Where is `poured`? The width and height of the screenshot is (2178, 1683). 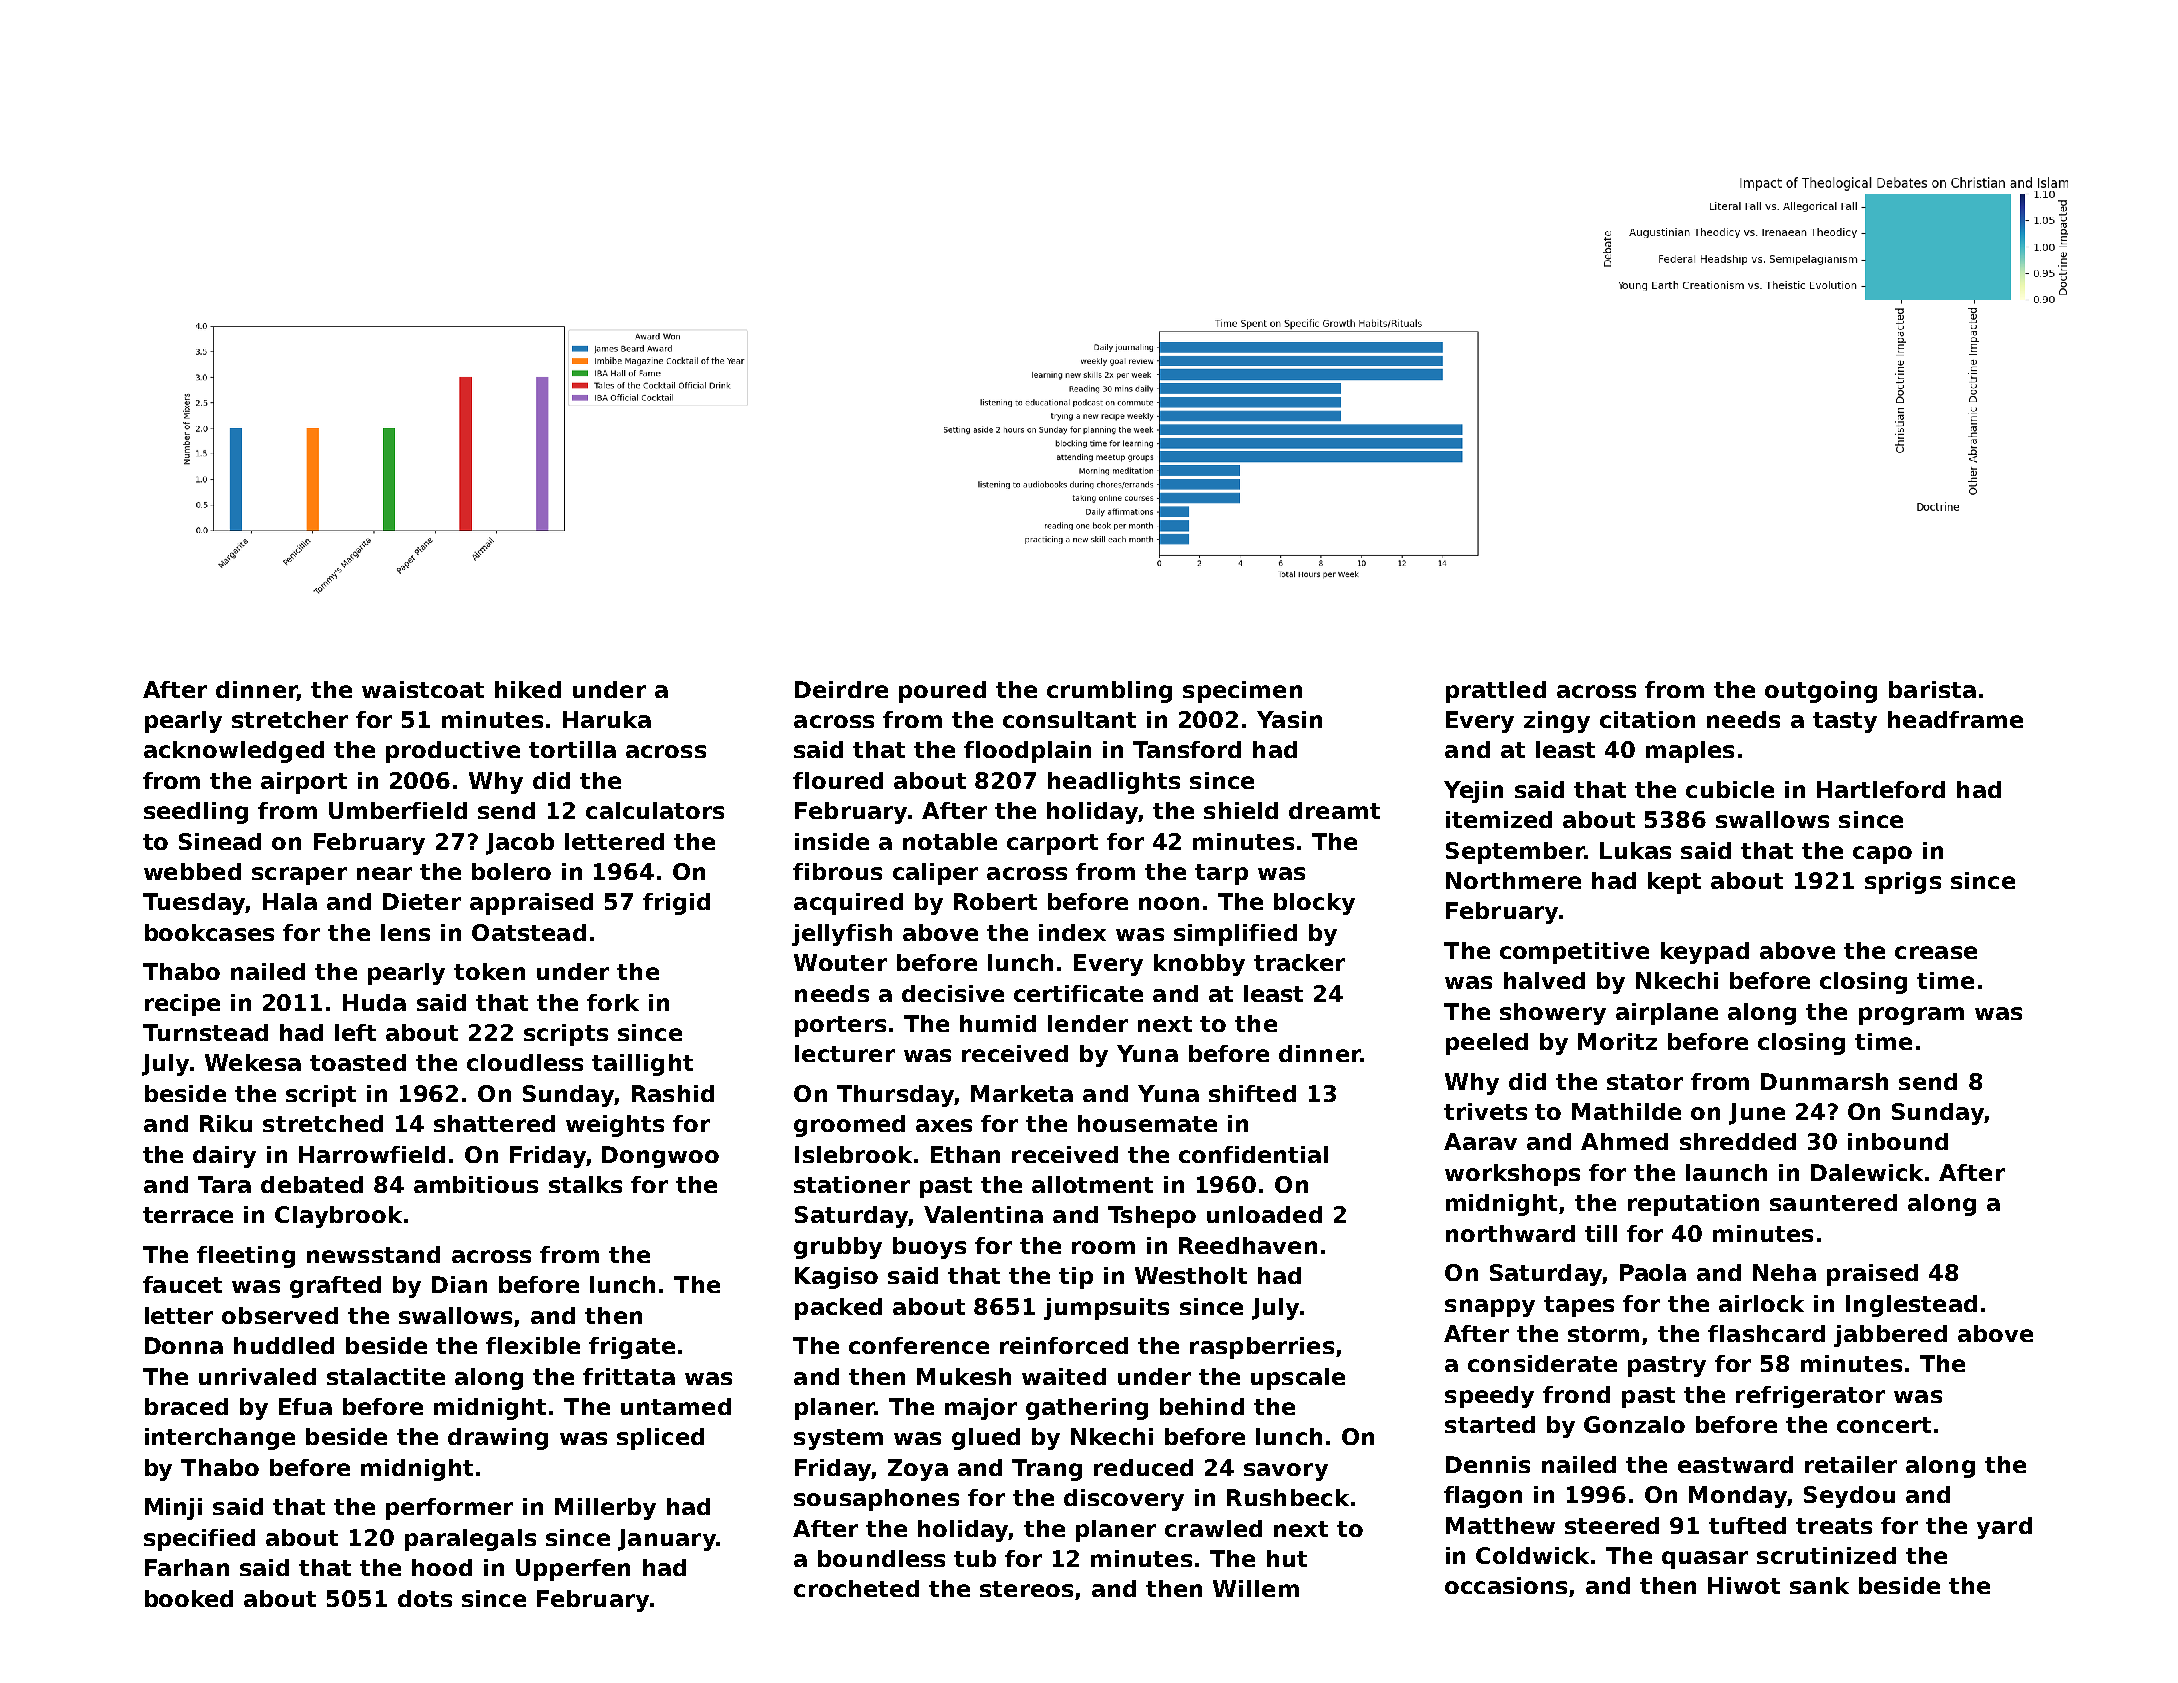
poured is located at coordinates (942, 692).
